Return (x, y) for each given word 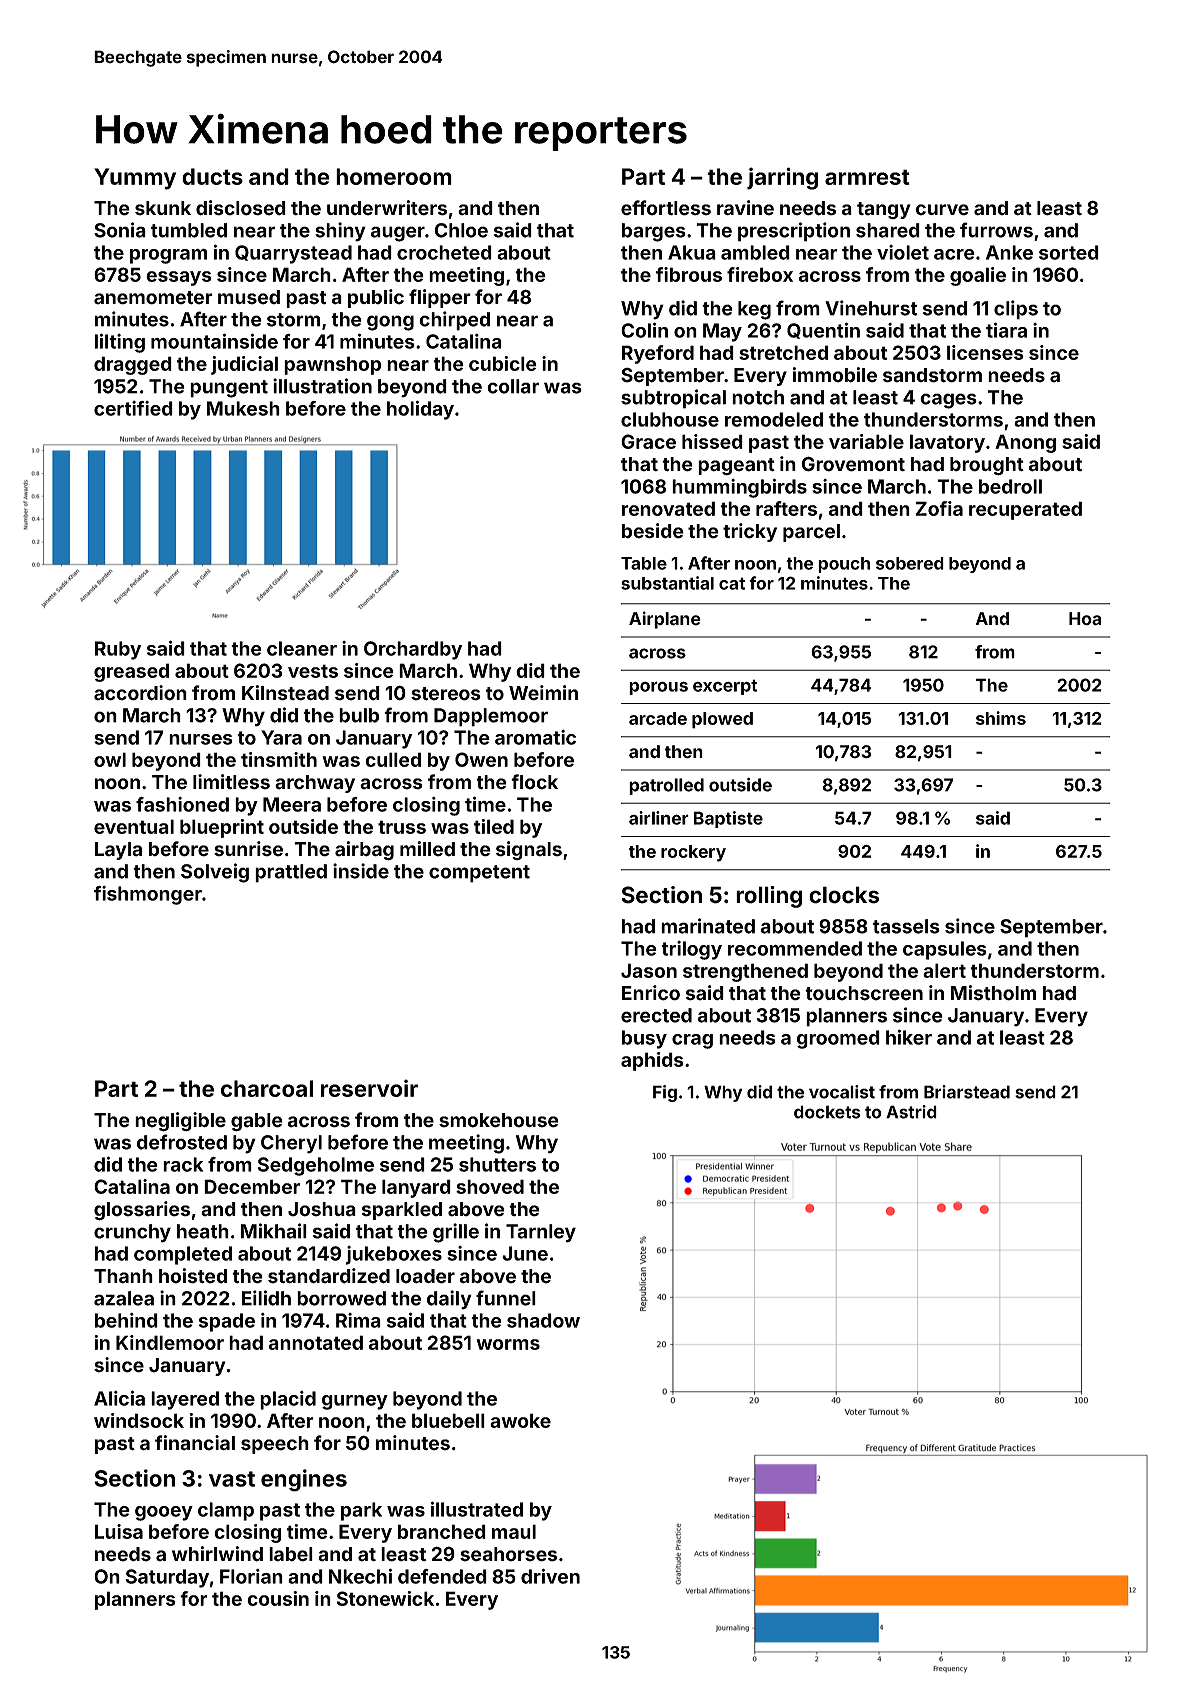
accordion (140, 693)
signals (529, 850)
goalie (978, 276)
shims (1001, 718)
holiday (420, 410)
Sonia (120, 230)
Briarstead (967, 1092)
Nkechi (360, 1576)
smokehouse (499, 1120)
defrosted (182, 1142)
